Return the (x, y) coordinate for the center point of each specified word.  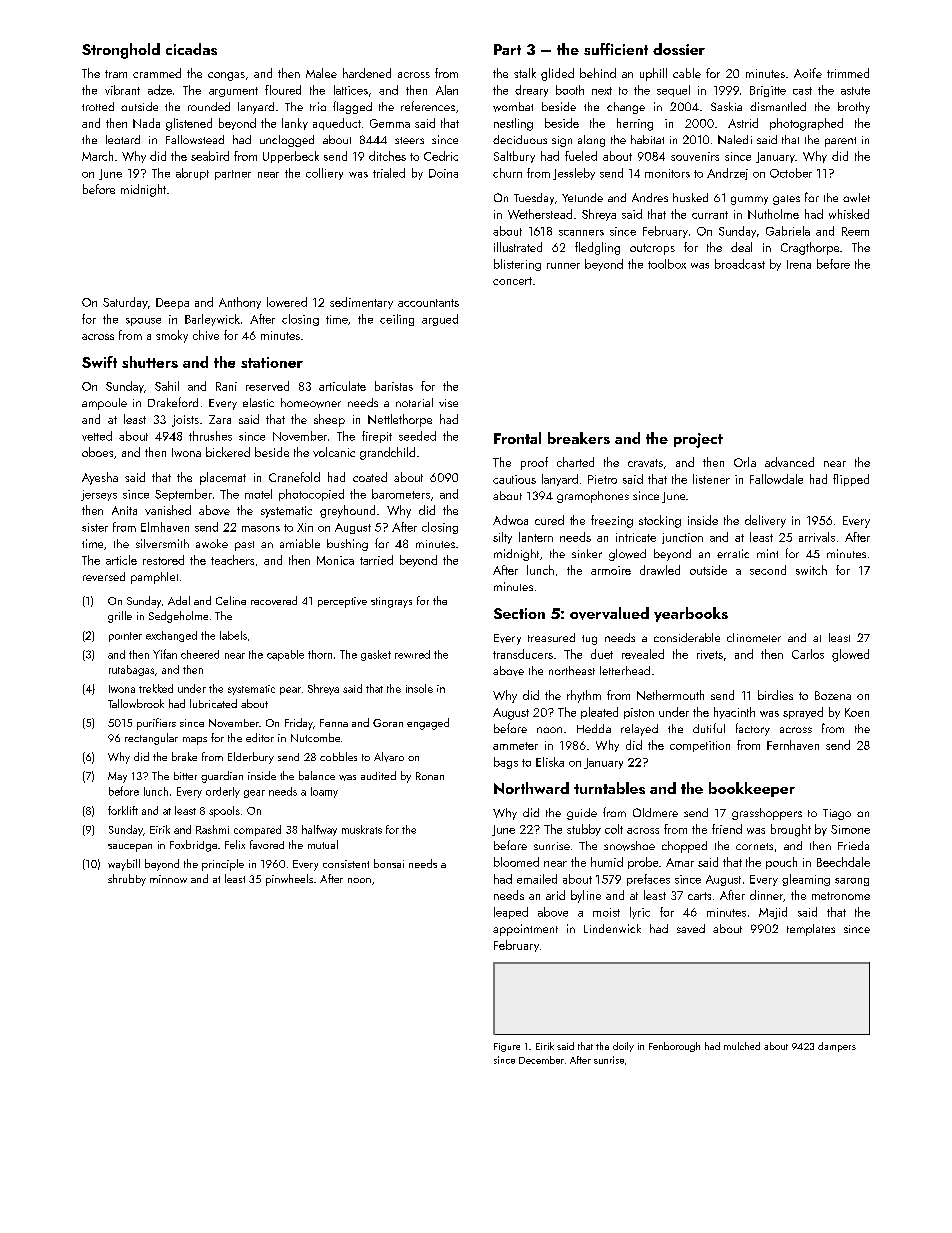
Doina (443, 173)
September (183, 495)
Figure (507, 1047)
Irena (799, 264)
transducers (523, 654)
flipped (851, 480)
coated (370, 477)
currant (710, 215)
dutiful (709, 728)
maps (195, 741)
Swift (99, 362)
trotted (98, 106)
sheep (329, 420)
